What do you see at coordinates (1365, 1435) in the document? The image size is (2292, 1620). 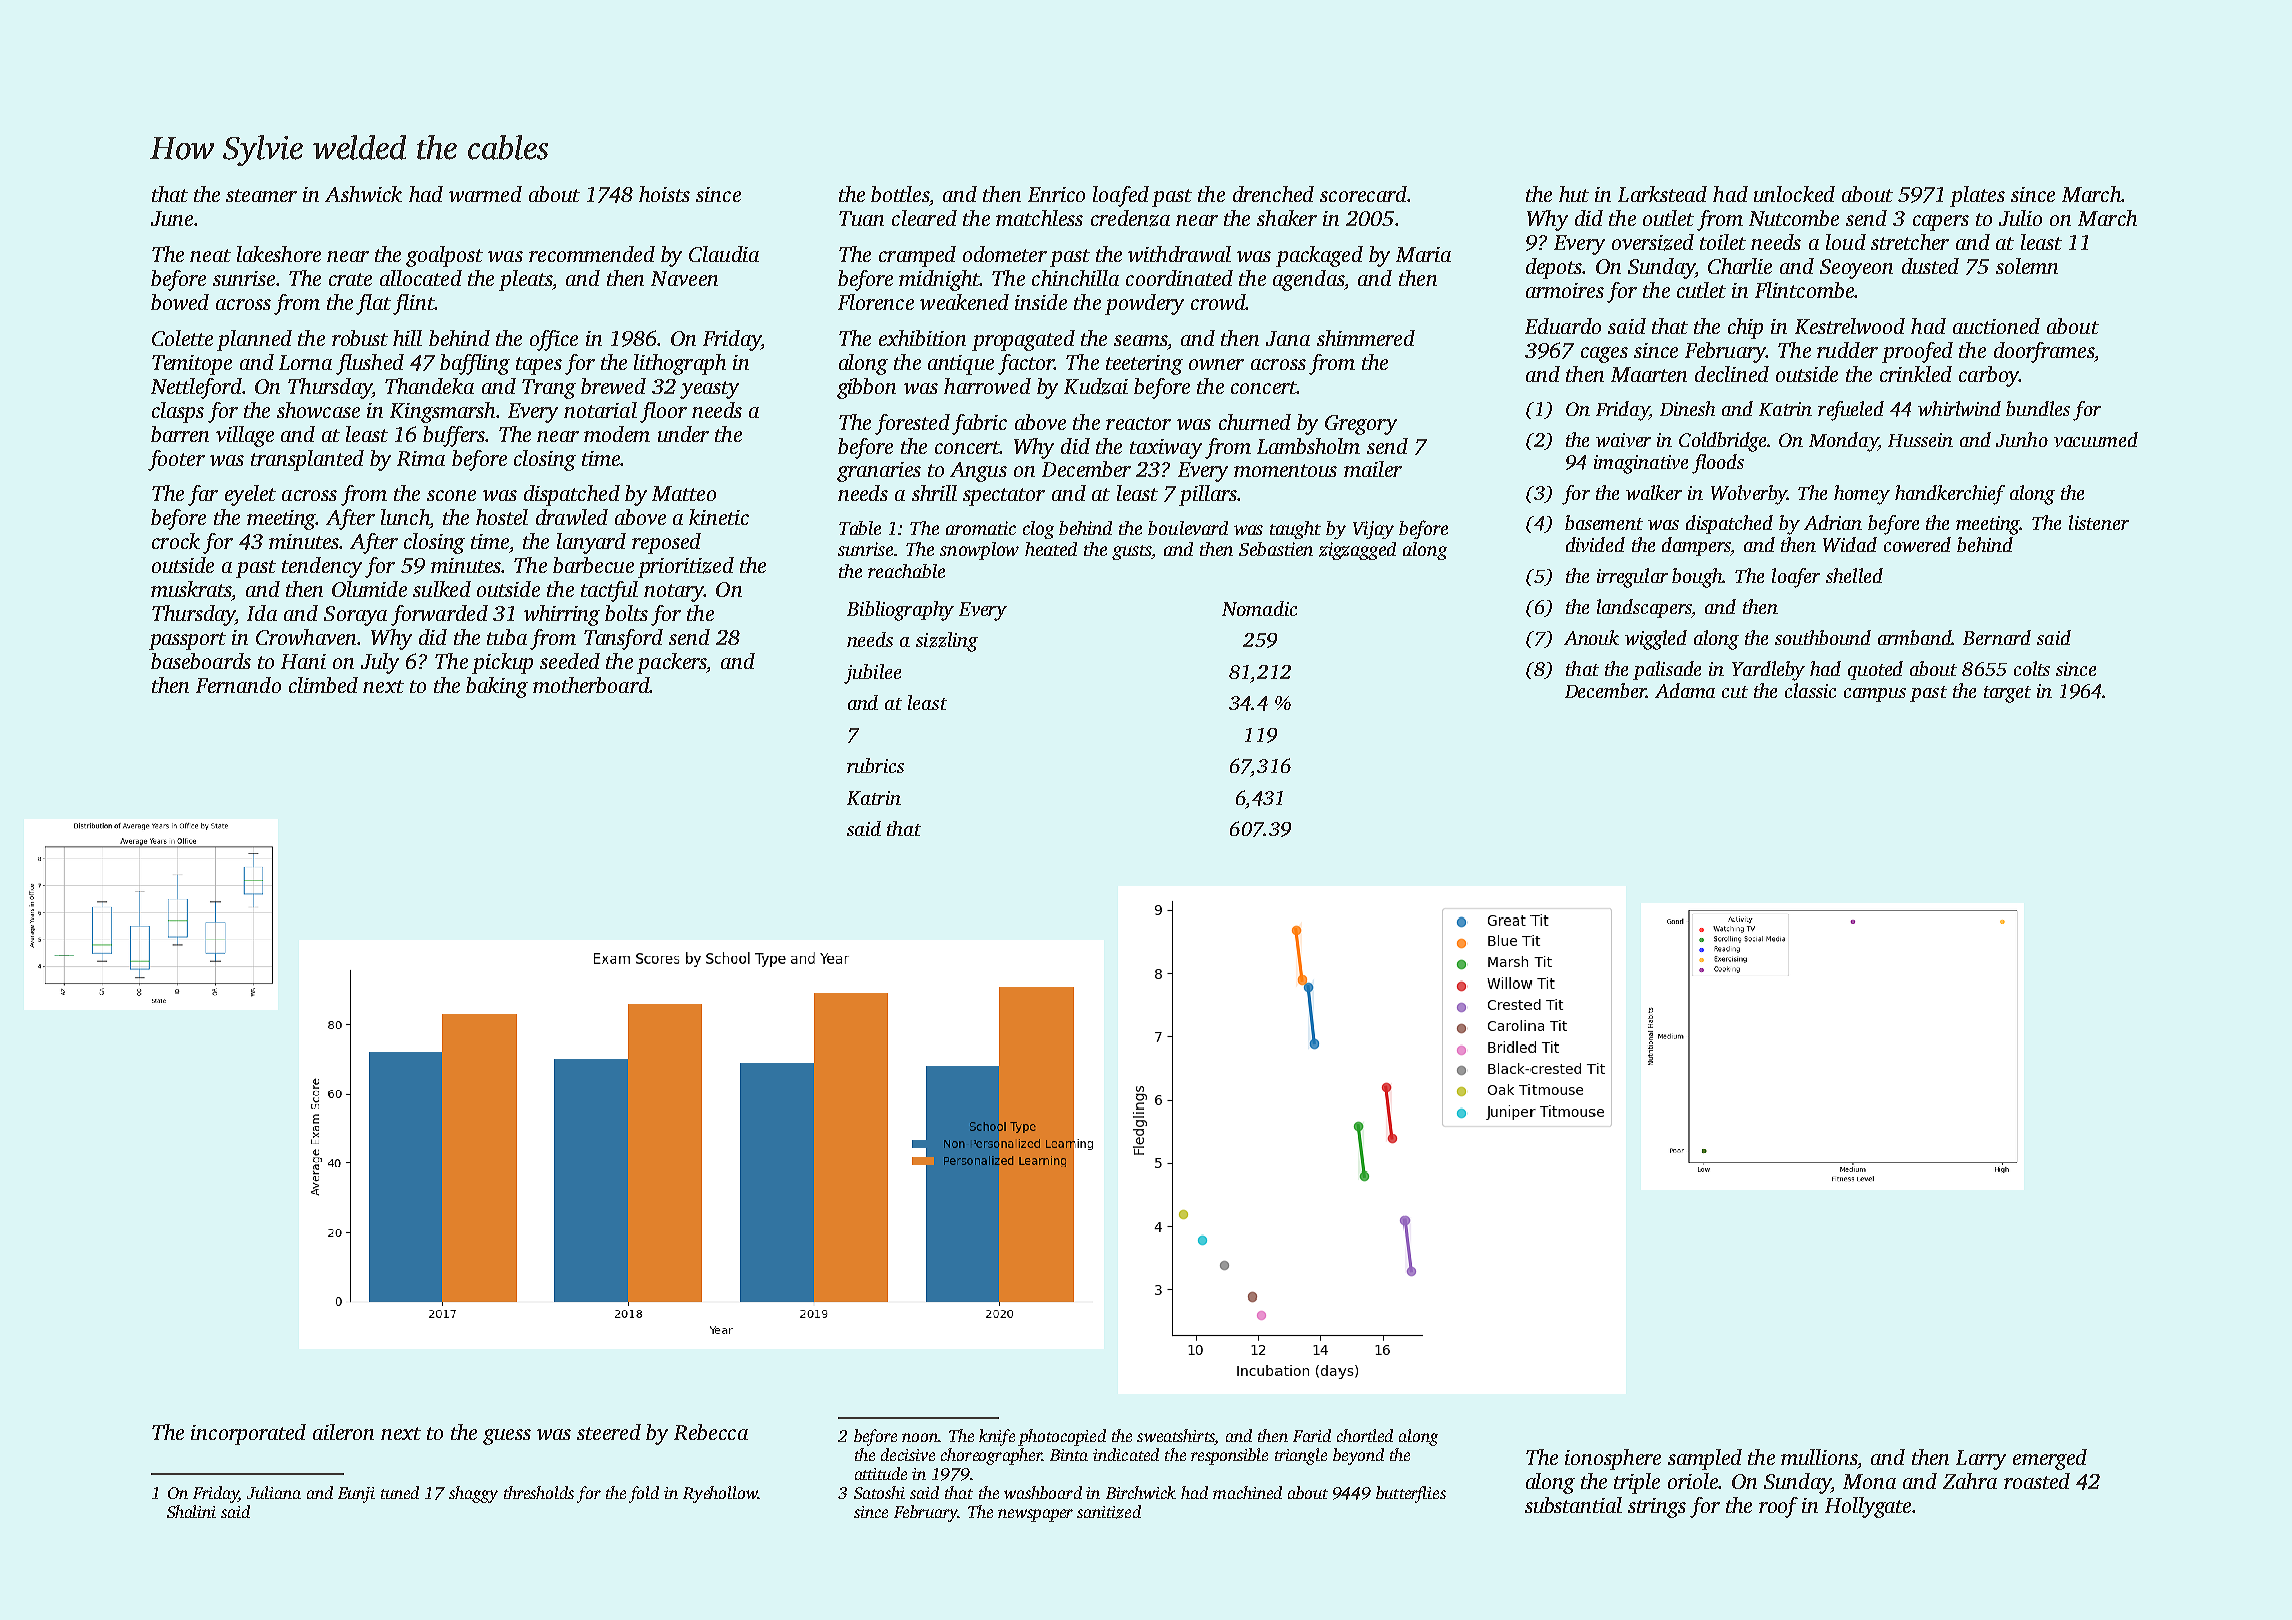 I see `chortled` at bounding box center [1365, 1435].
